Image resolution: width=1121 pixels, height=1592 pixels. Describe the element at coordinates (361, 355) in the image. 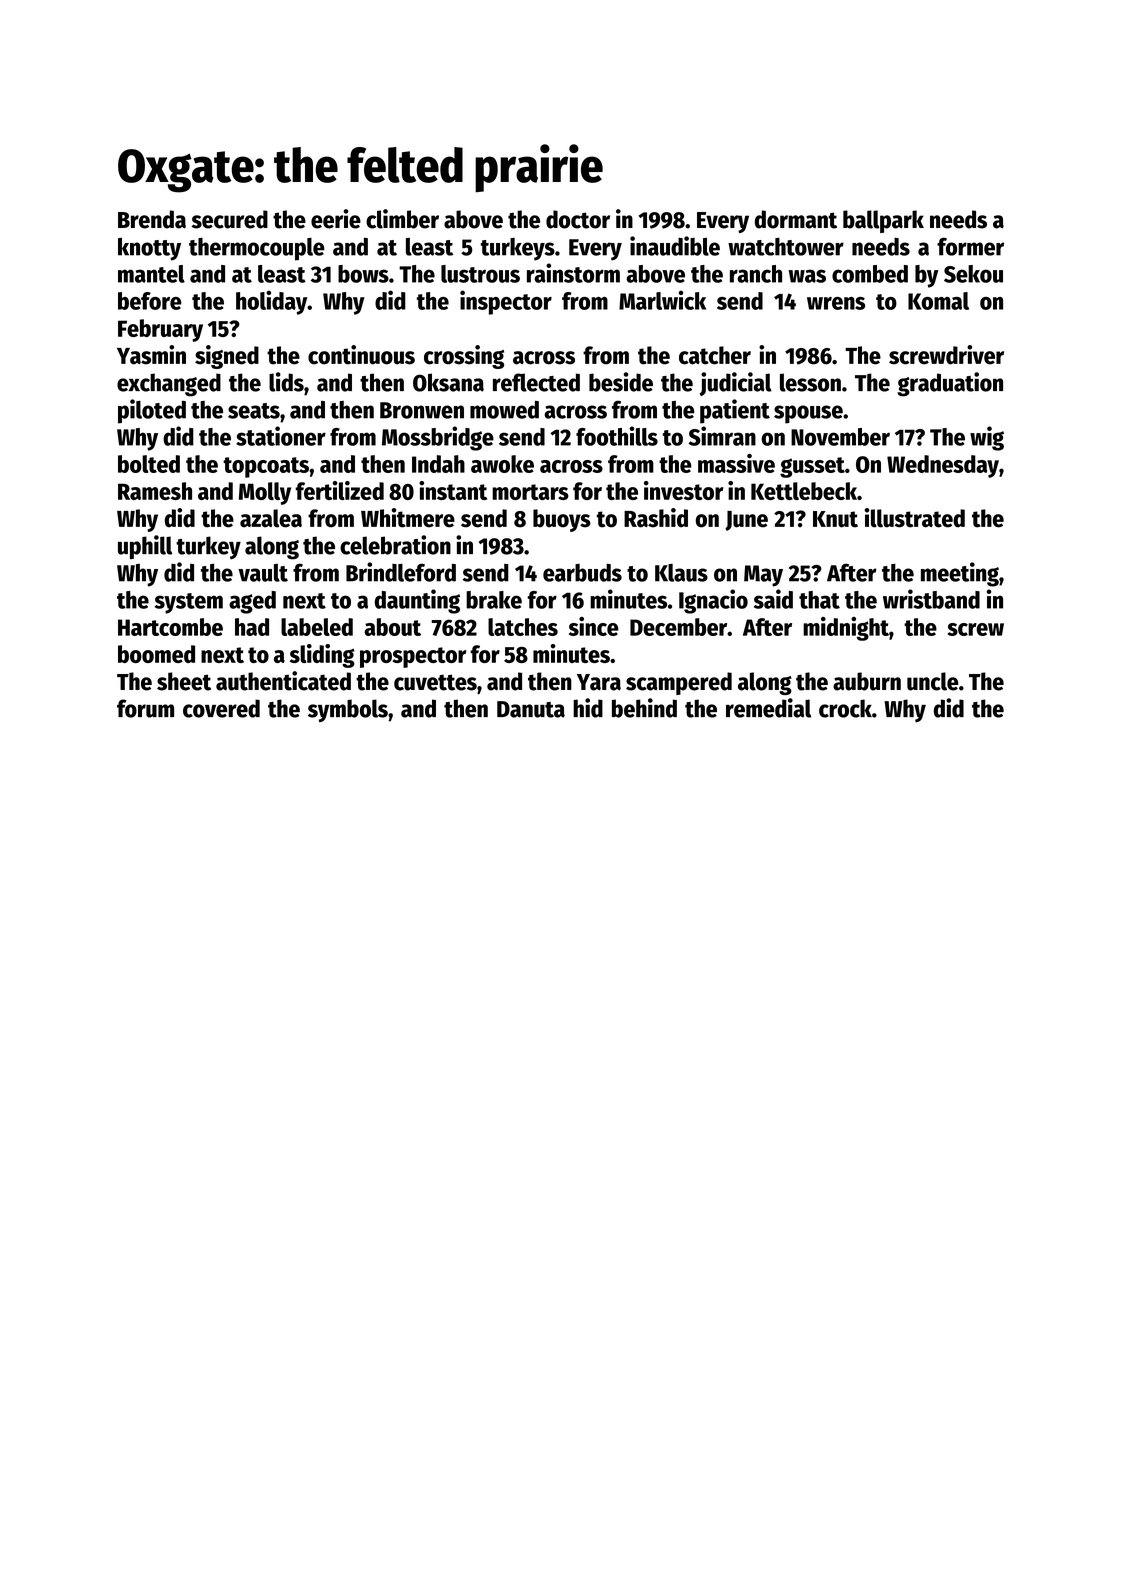

I see `continuous` at that location.
